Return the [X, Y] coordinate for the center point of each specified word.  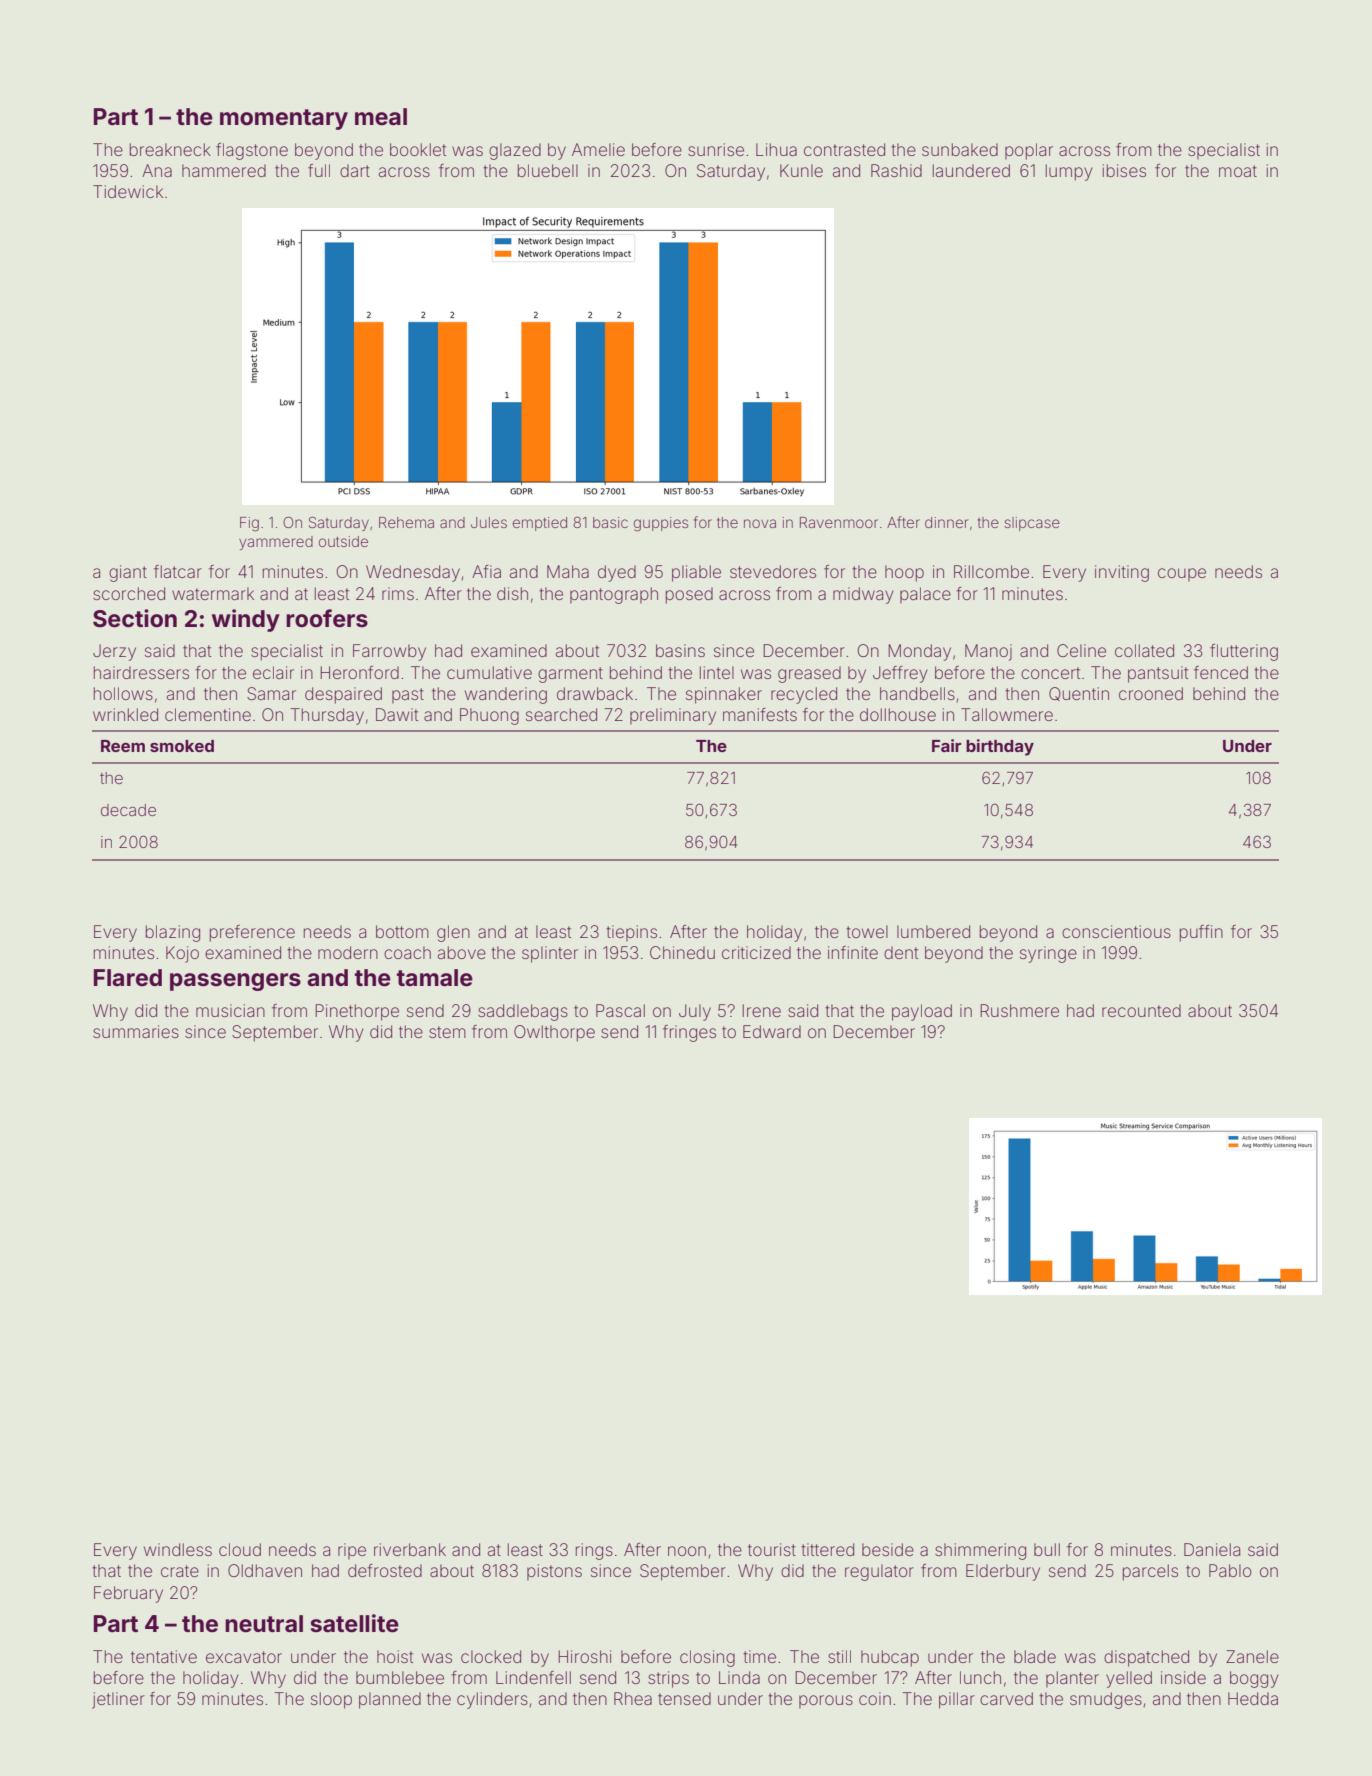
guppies [661, 524]
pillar [957, 1700]
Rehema [406, 522]
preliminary [673, 716]
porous [826, 1702]
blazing [173, 933]
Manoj [988, 652]
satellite [354, 1623]
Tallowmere [1007, 714]
